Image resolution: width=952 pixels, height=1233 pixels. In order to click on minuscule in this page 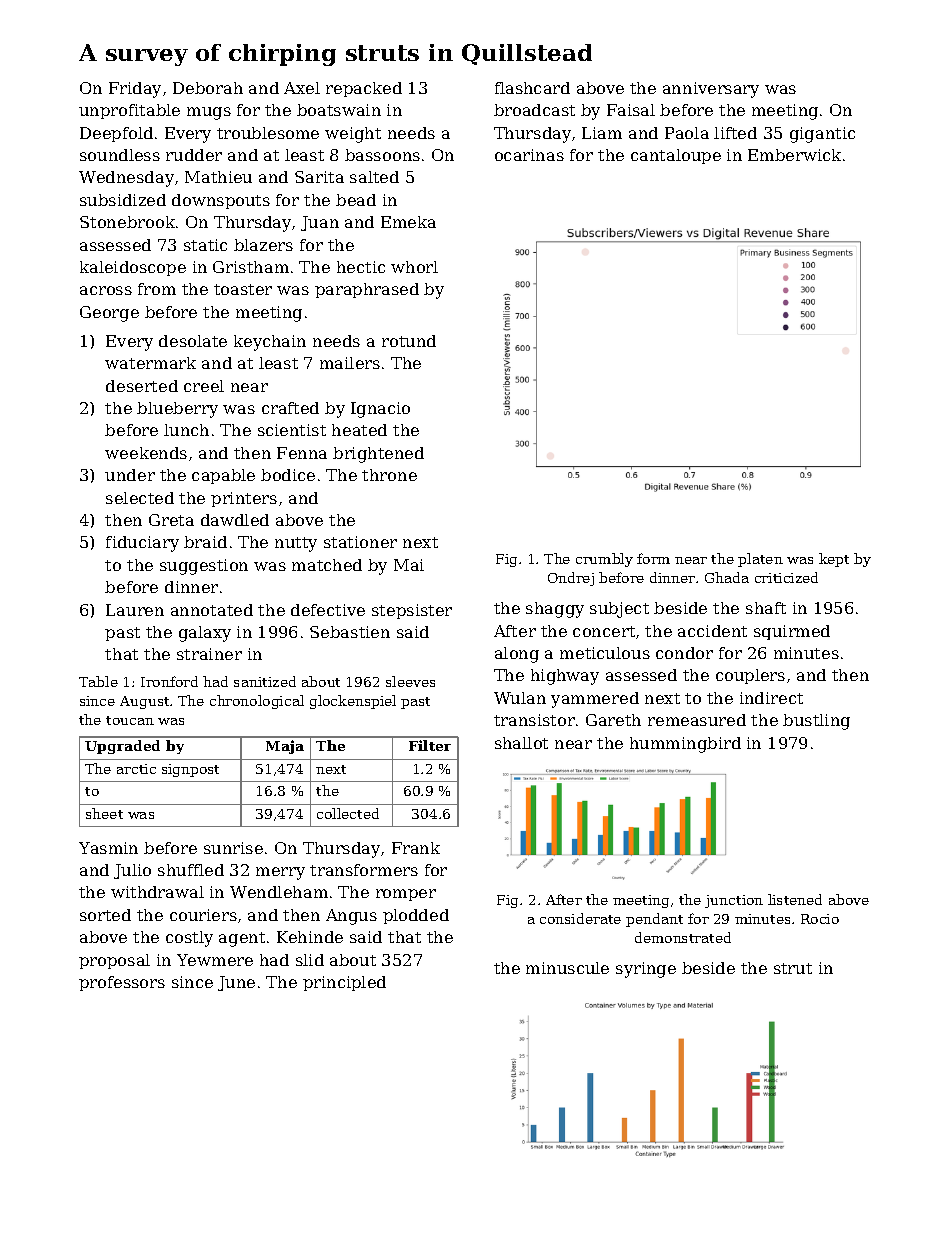, I will do `click(567, 968)`.
